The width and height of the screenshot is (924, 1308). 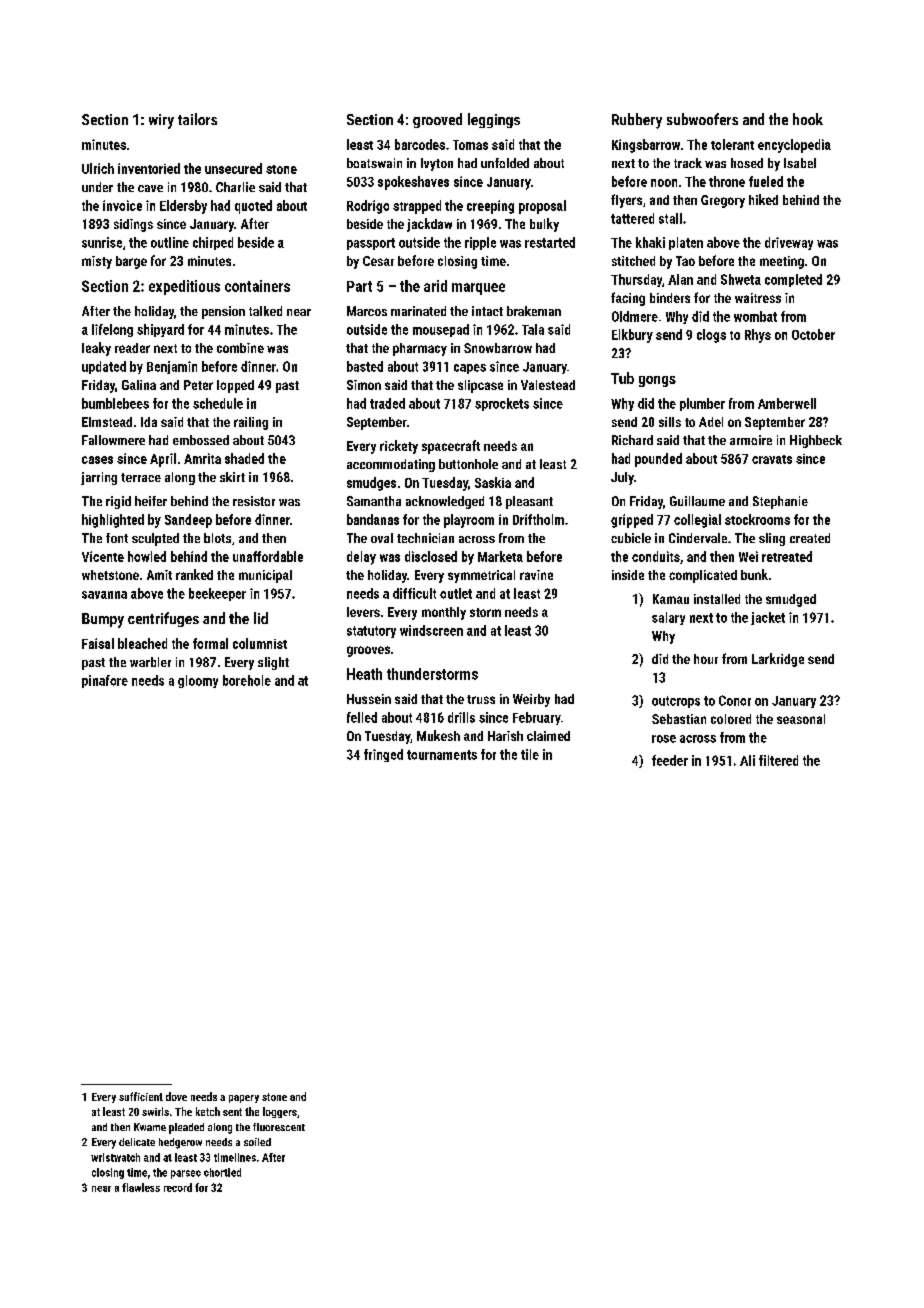 I want to click on fluorescent, so click(x=279, y=1127).
